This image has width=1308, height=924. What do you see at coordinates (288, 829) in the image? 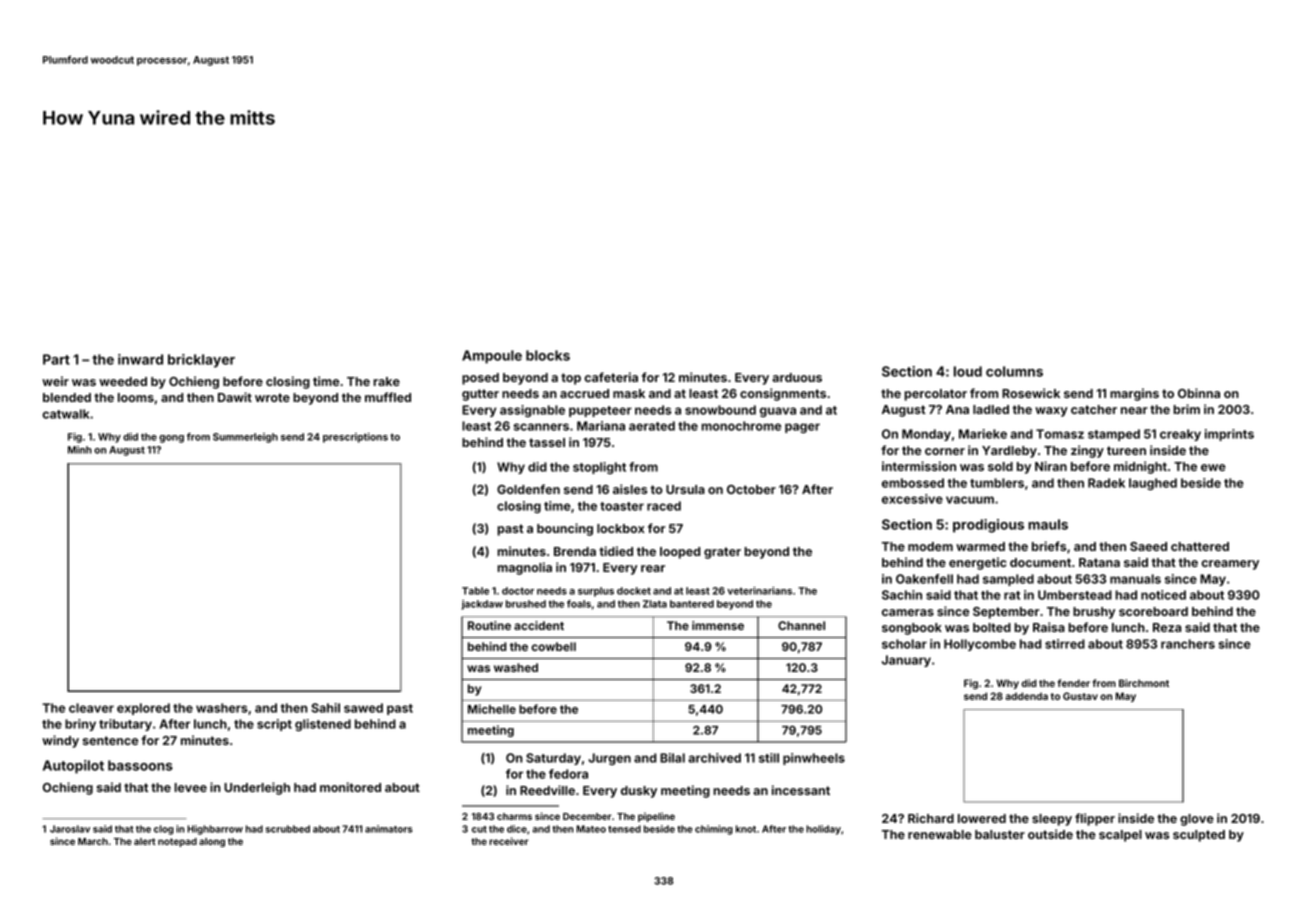
I see `scrubbed` at bounding box center [288, 829].
